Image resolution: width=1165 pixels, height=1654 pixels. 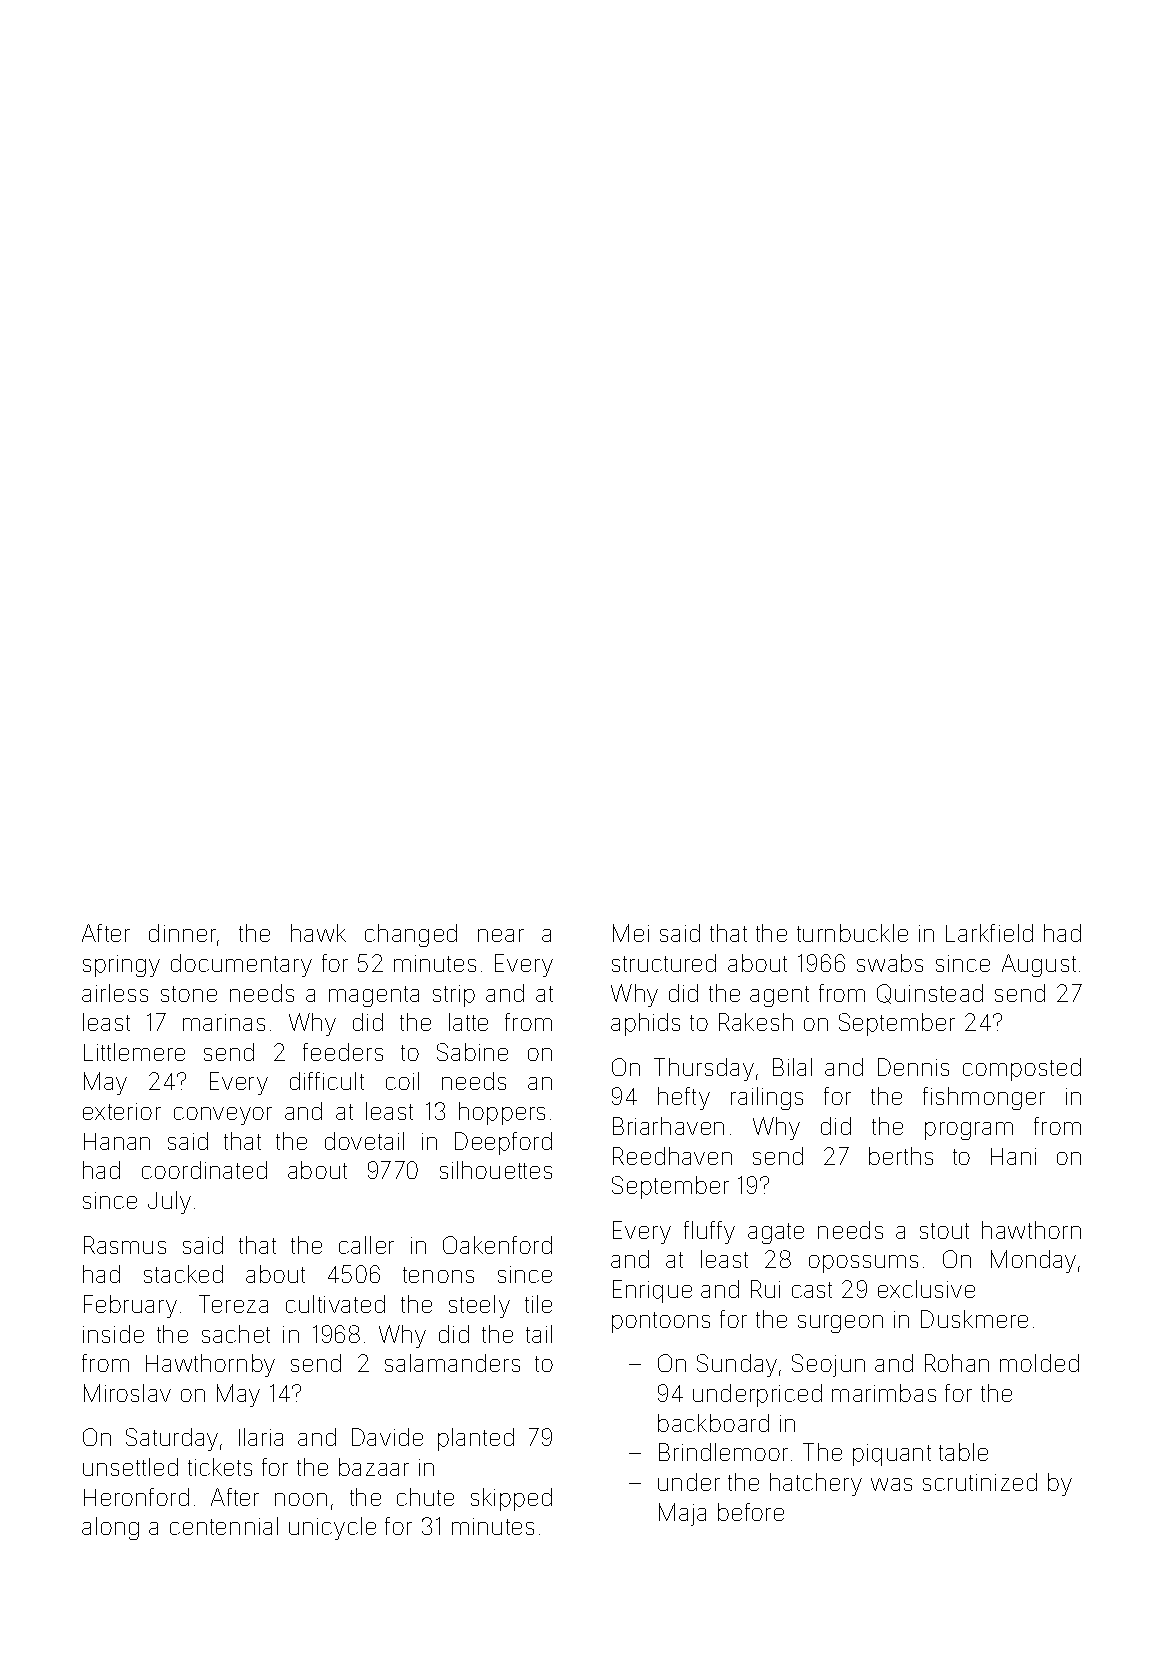 What do you see at coordinates (664, 963) in the screenshot?
I see `structured` at bounding box center [664, 963].
